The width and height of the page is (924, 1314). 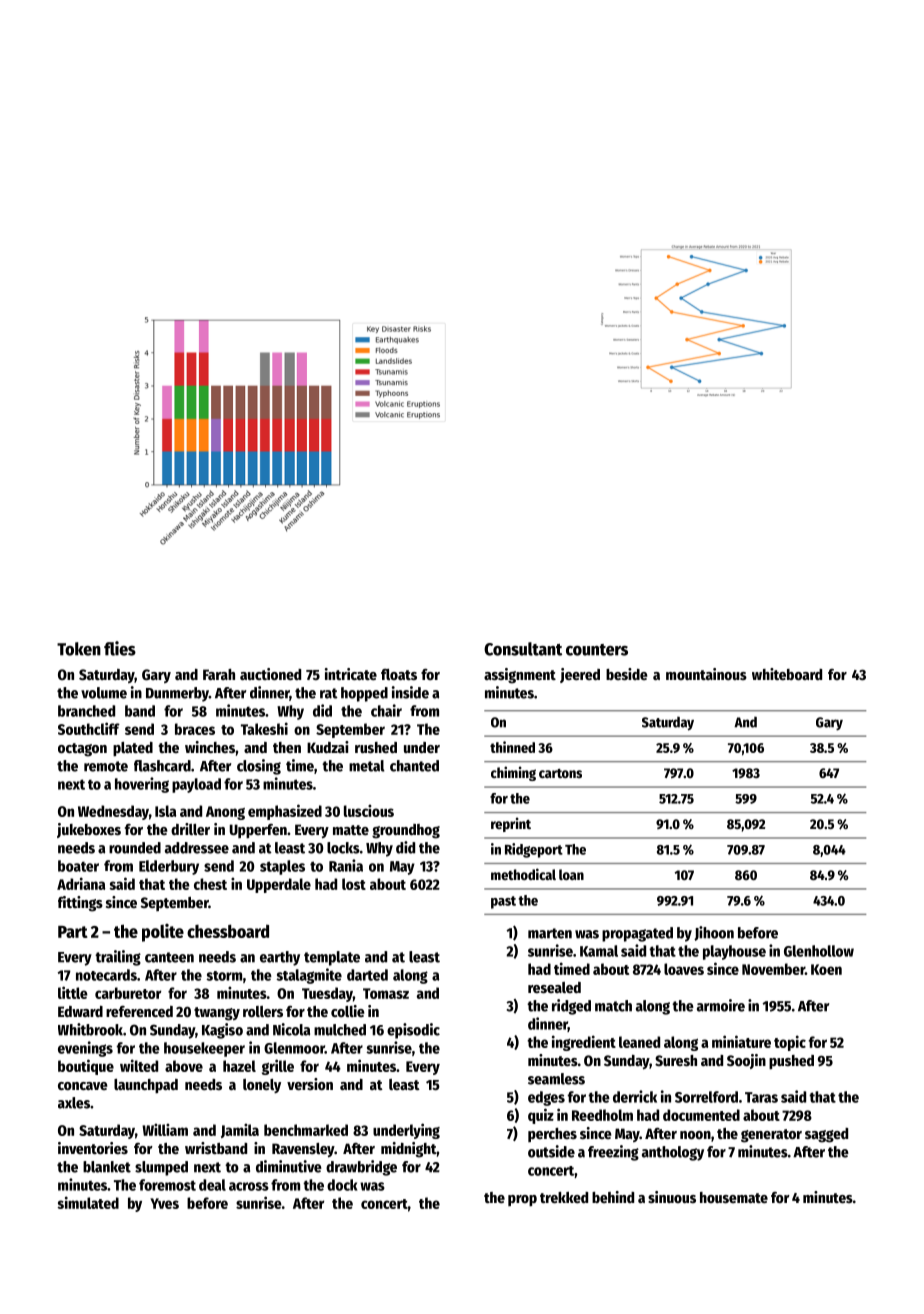 What do you see at coordinates (787, 674) in the page?
I see `whiteboard` at bounding box center [787, 674].
